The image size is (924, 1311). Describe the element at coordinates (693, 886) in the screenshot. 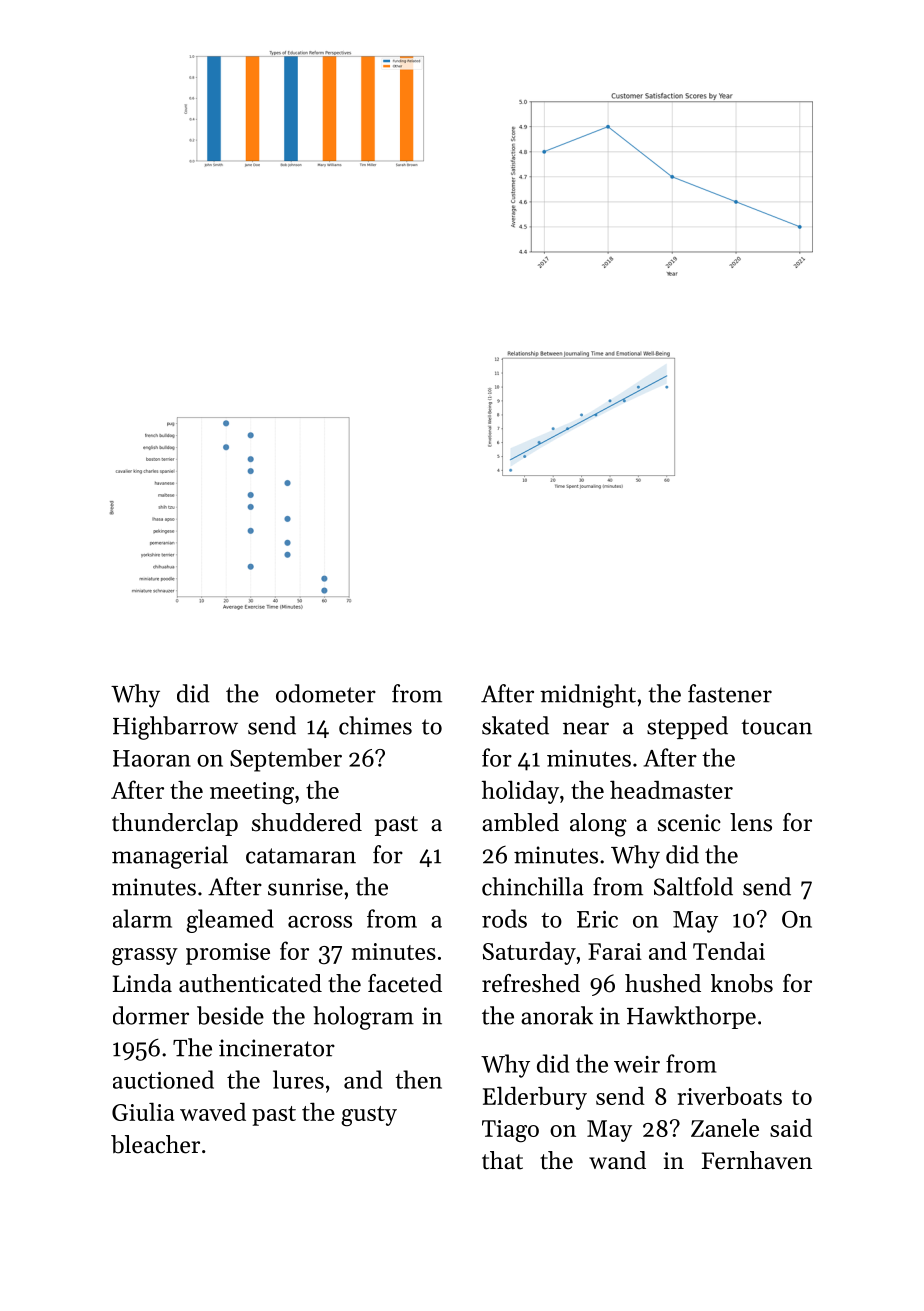

I see `Saltfold` at that location.
